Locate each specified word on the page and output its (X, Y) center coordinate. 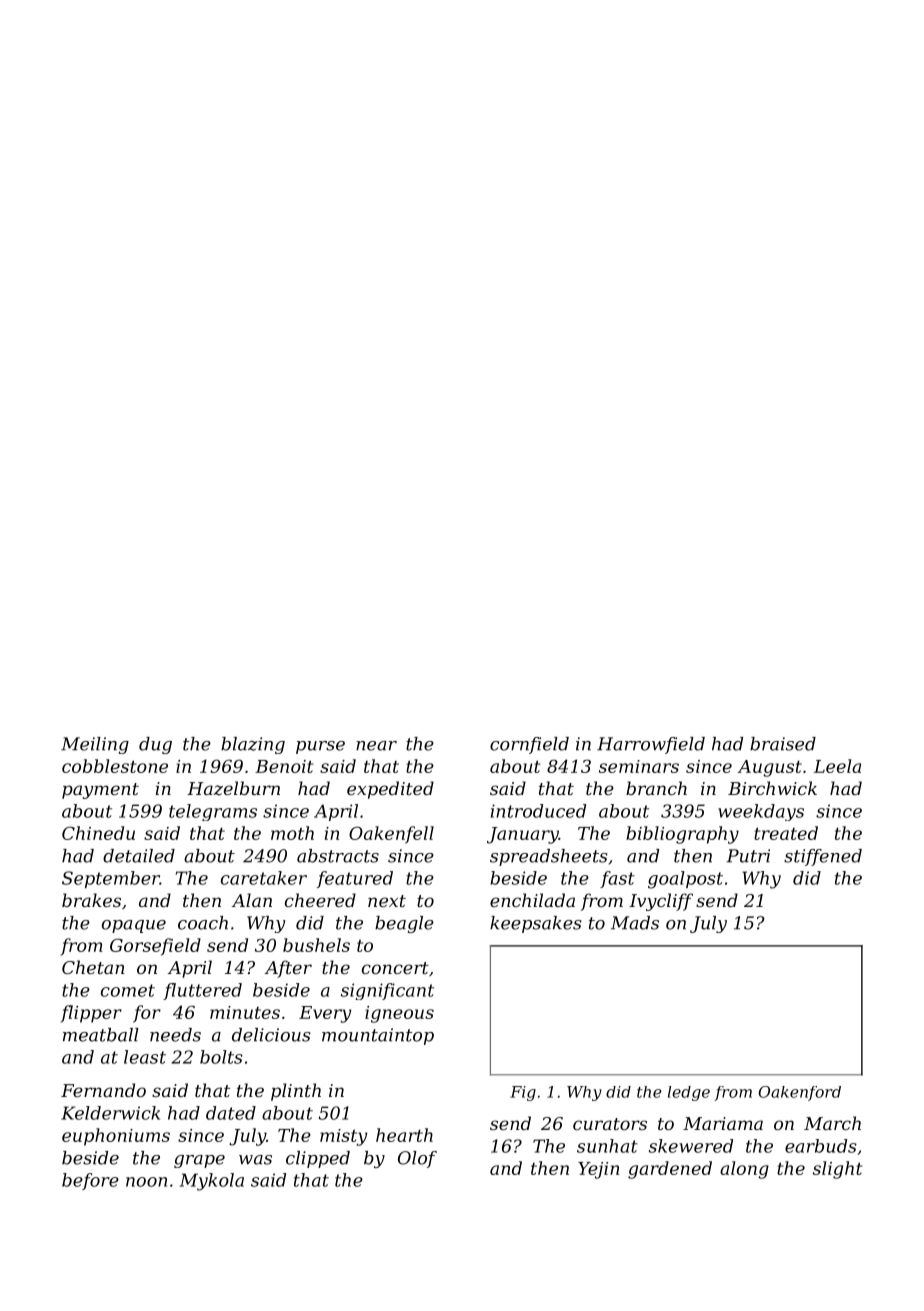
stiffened (823, 857)
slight (837, 1170)
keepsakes (536, 924)
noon (146, 1182)
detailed (139, 856)
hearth (404, 1135)
